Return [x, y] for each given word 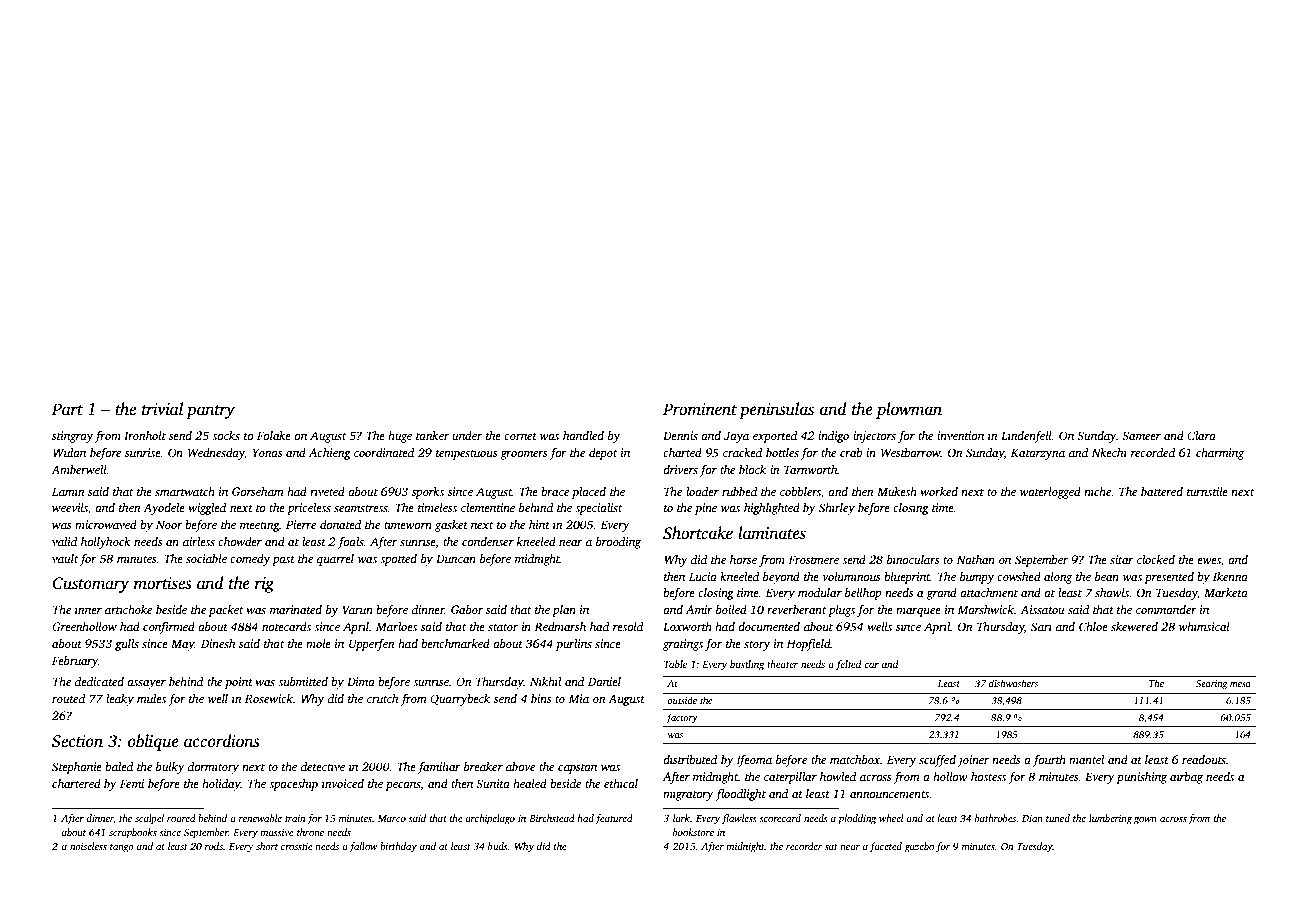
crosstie [297, 846]
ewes [1209, 561]
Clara [1201, 435]
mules [151, 698]
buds [498, 846]
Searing [1212, 684]
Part [67, 409]
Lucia [703, 576]
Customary [90, 585]
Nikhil [545, 681]
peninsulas [776, 410]
